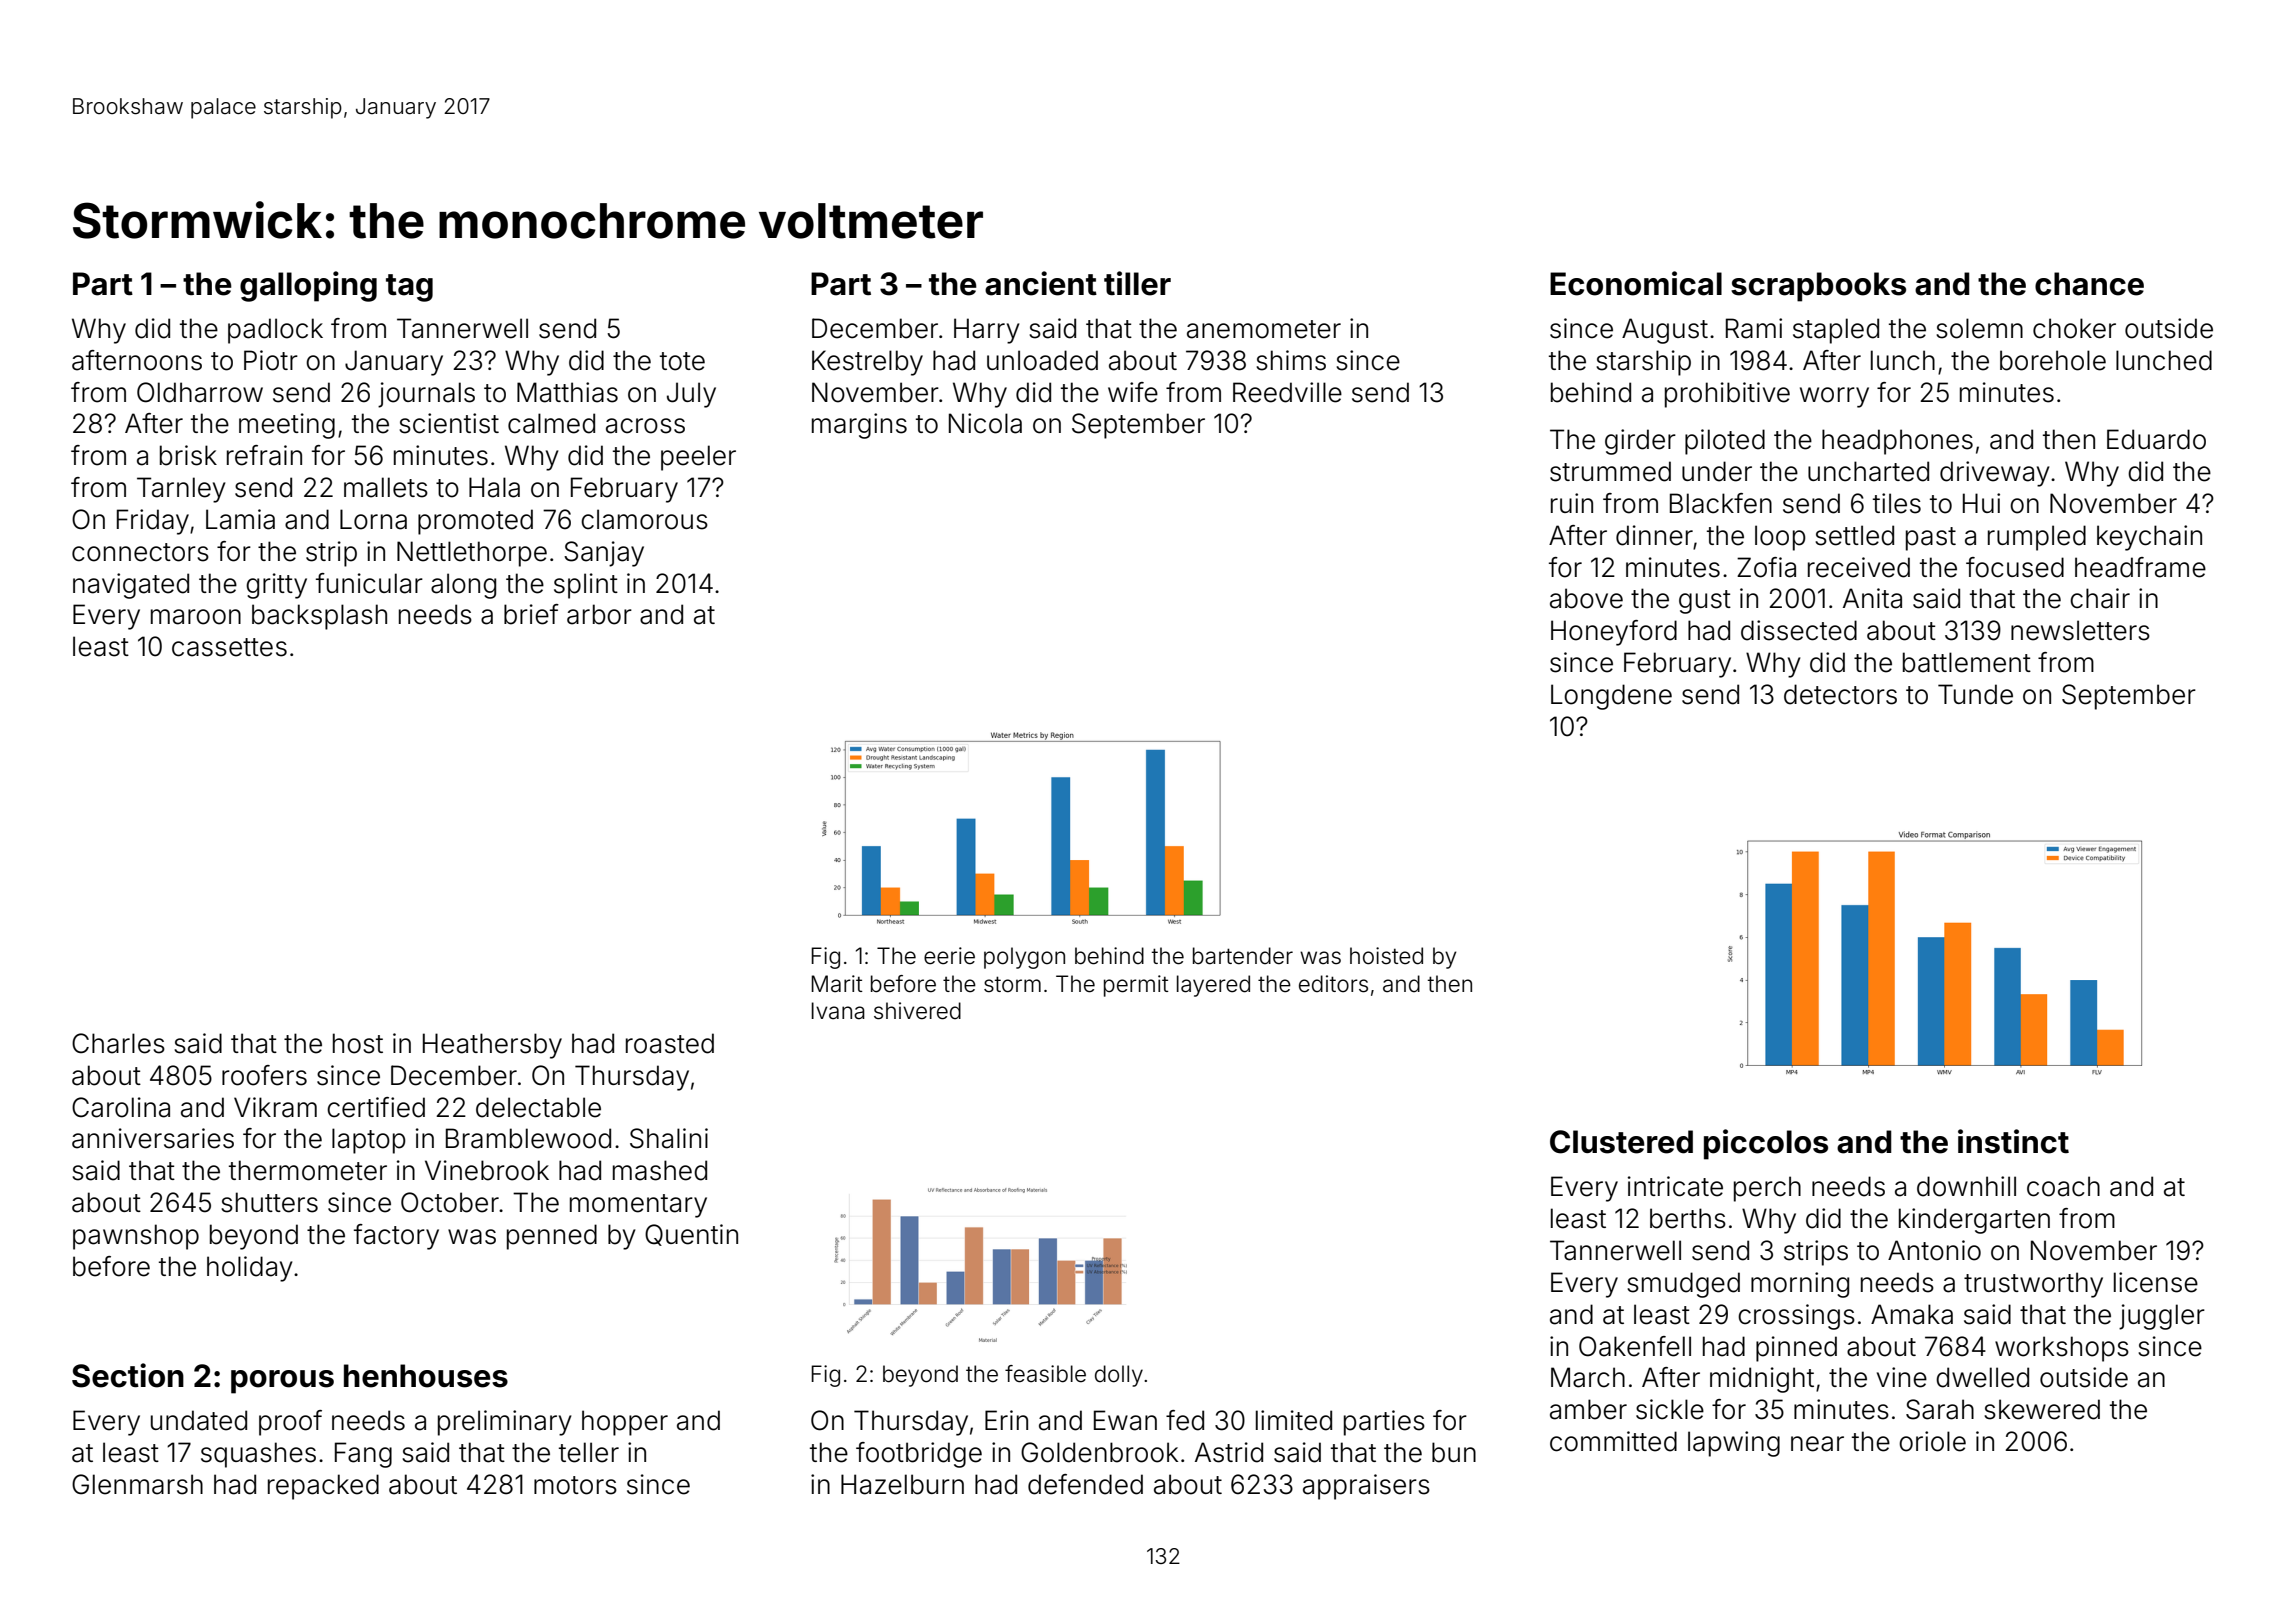 The width and height of the image is (2292, 1620). I want to click on Tunde, so click(1975, 694).
